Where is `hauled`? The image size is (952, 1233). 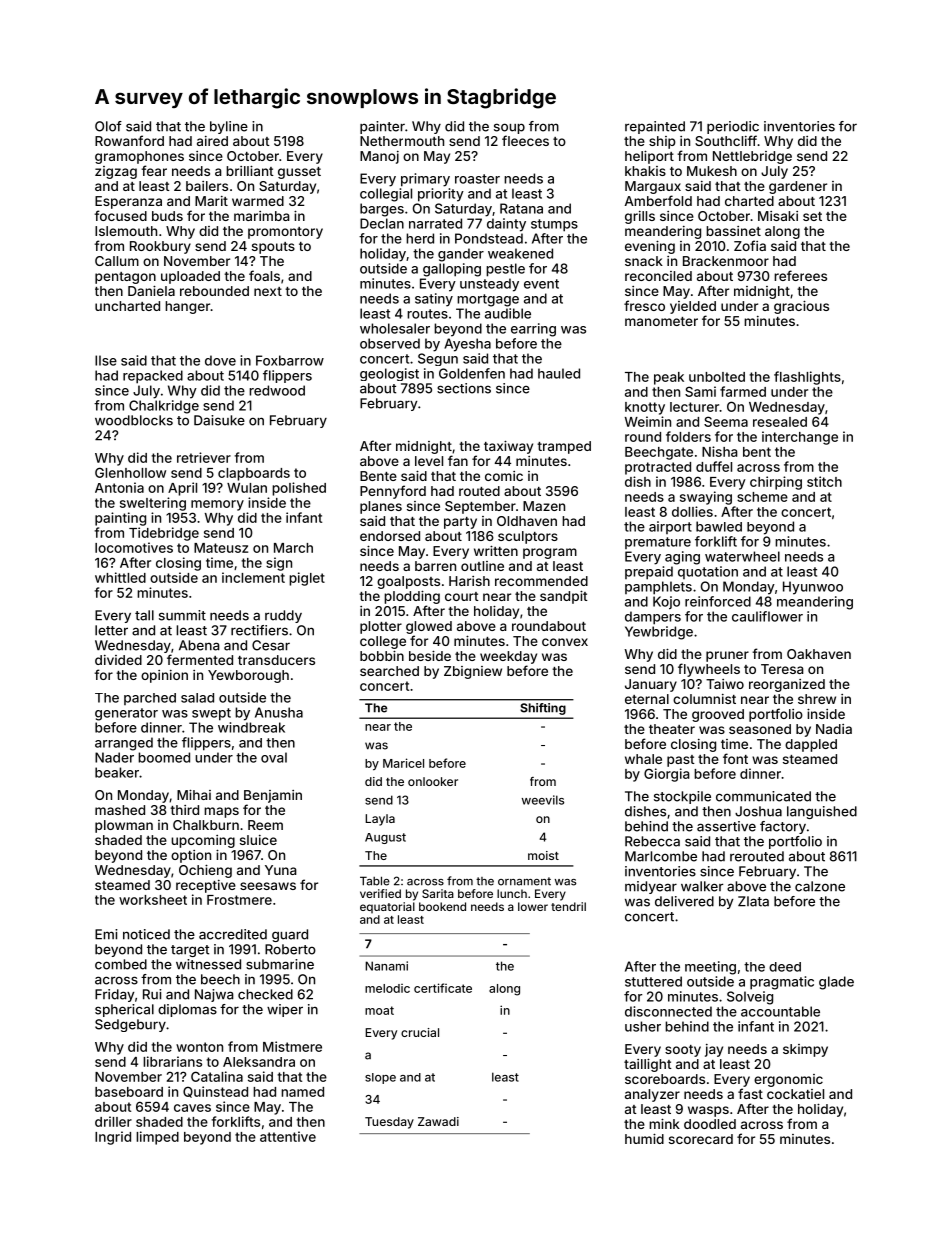 hauled is located at coordinates (559, 373).
